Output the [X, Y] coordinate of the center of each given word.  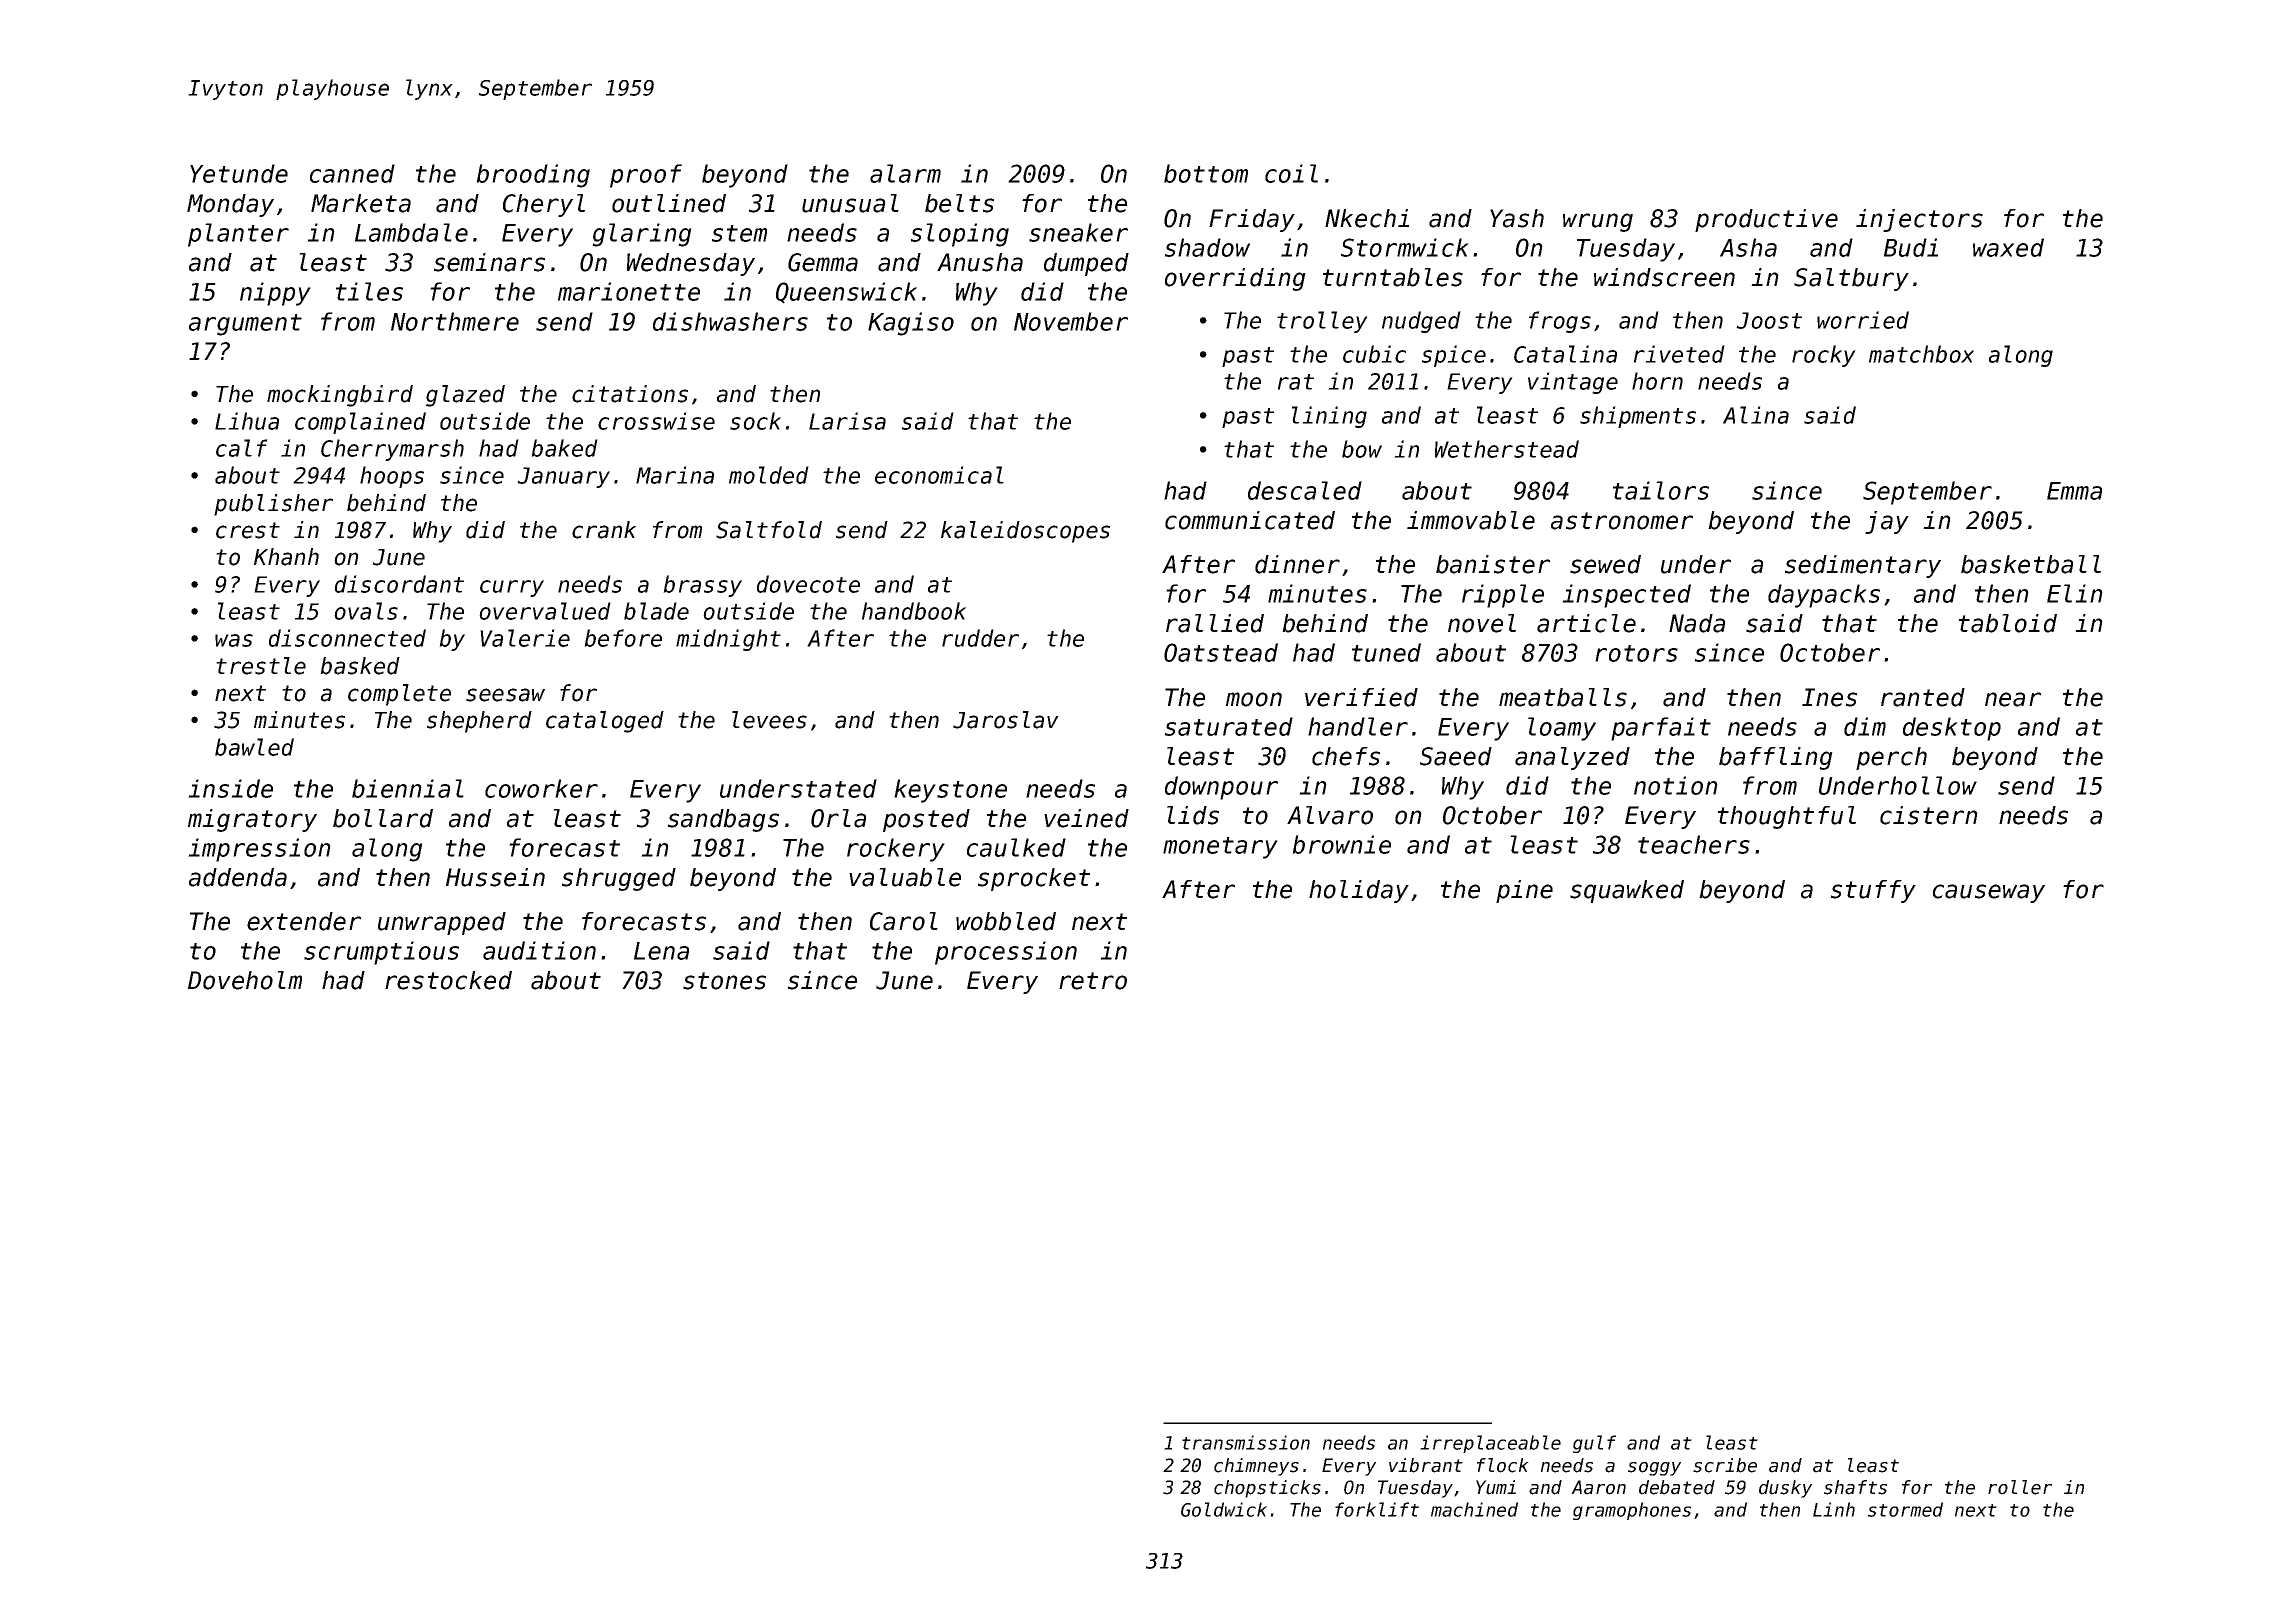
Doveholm [245, 980]
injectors [1919, 220]
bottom [1206, 173]
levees [769, 720]
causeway [1989, 893]
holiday [1359, 891]
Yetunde [239, 173]
